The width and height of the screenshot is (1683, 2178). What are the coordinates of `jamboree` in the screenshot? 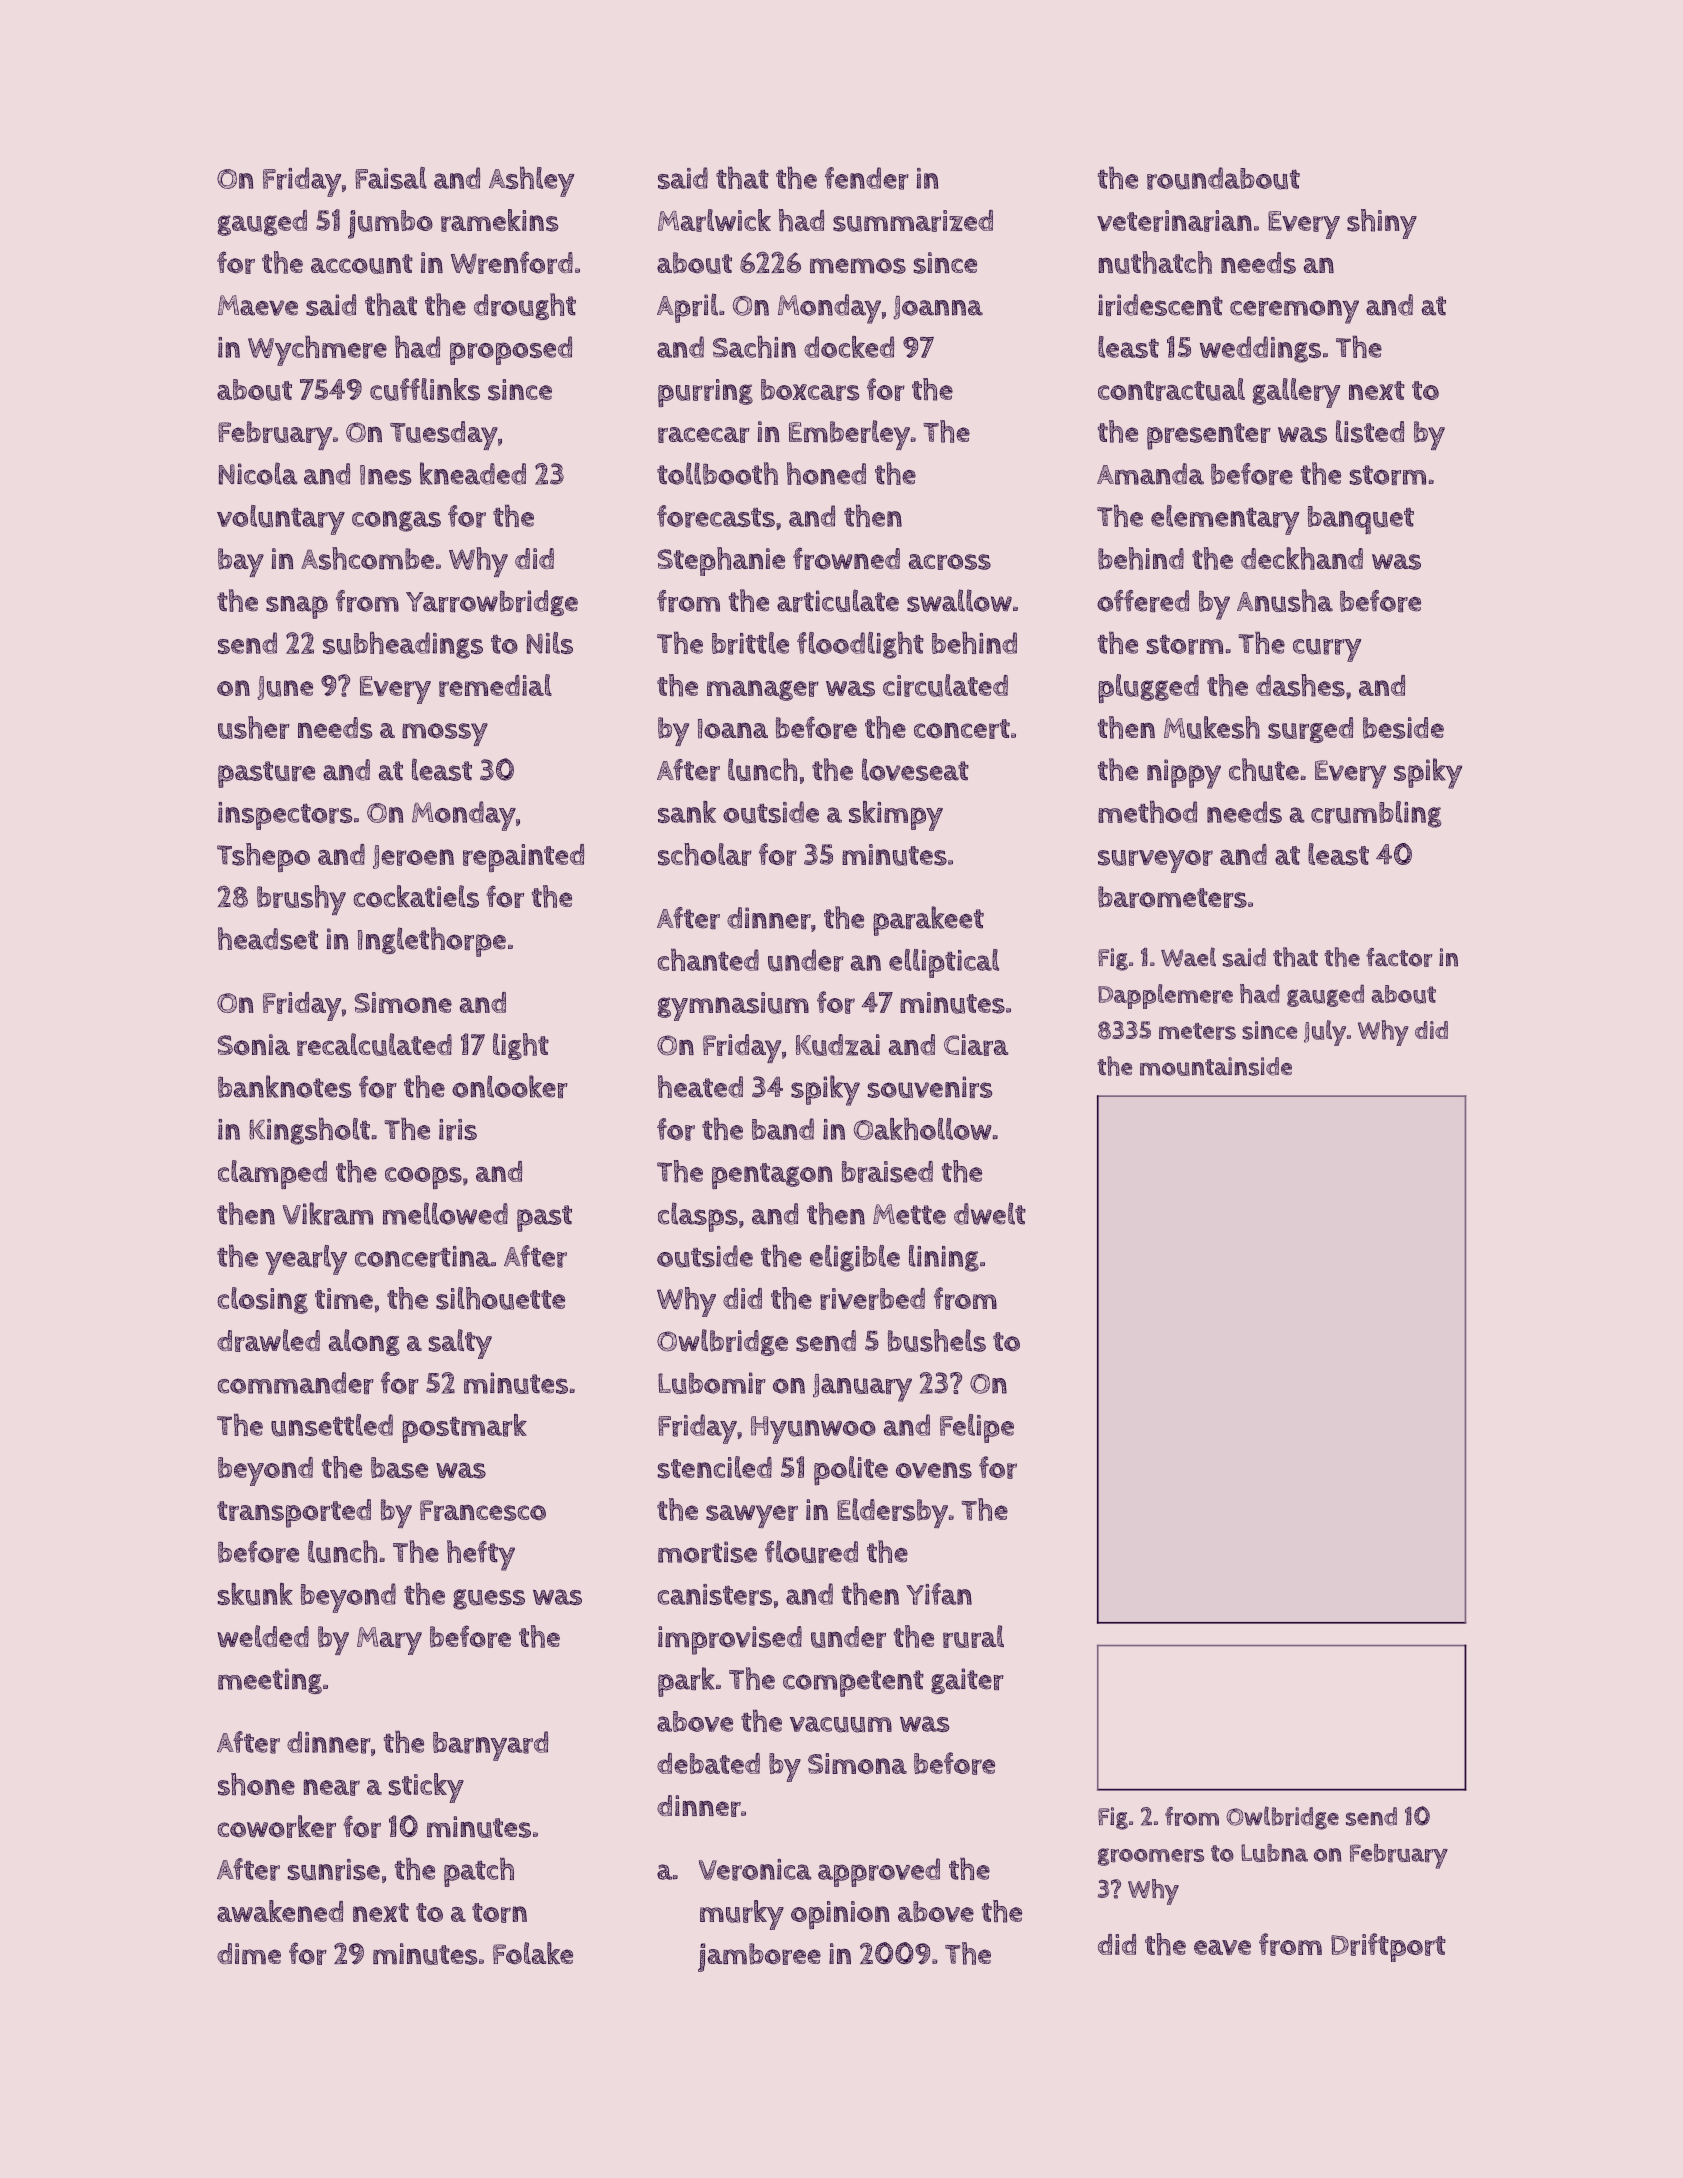 It's located at (759, 1957).
